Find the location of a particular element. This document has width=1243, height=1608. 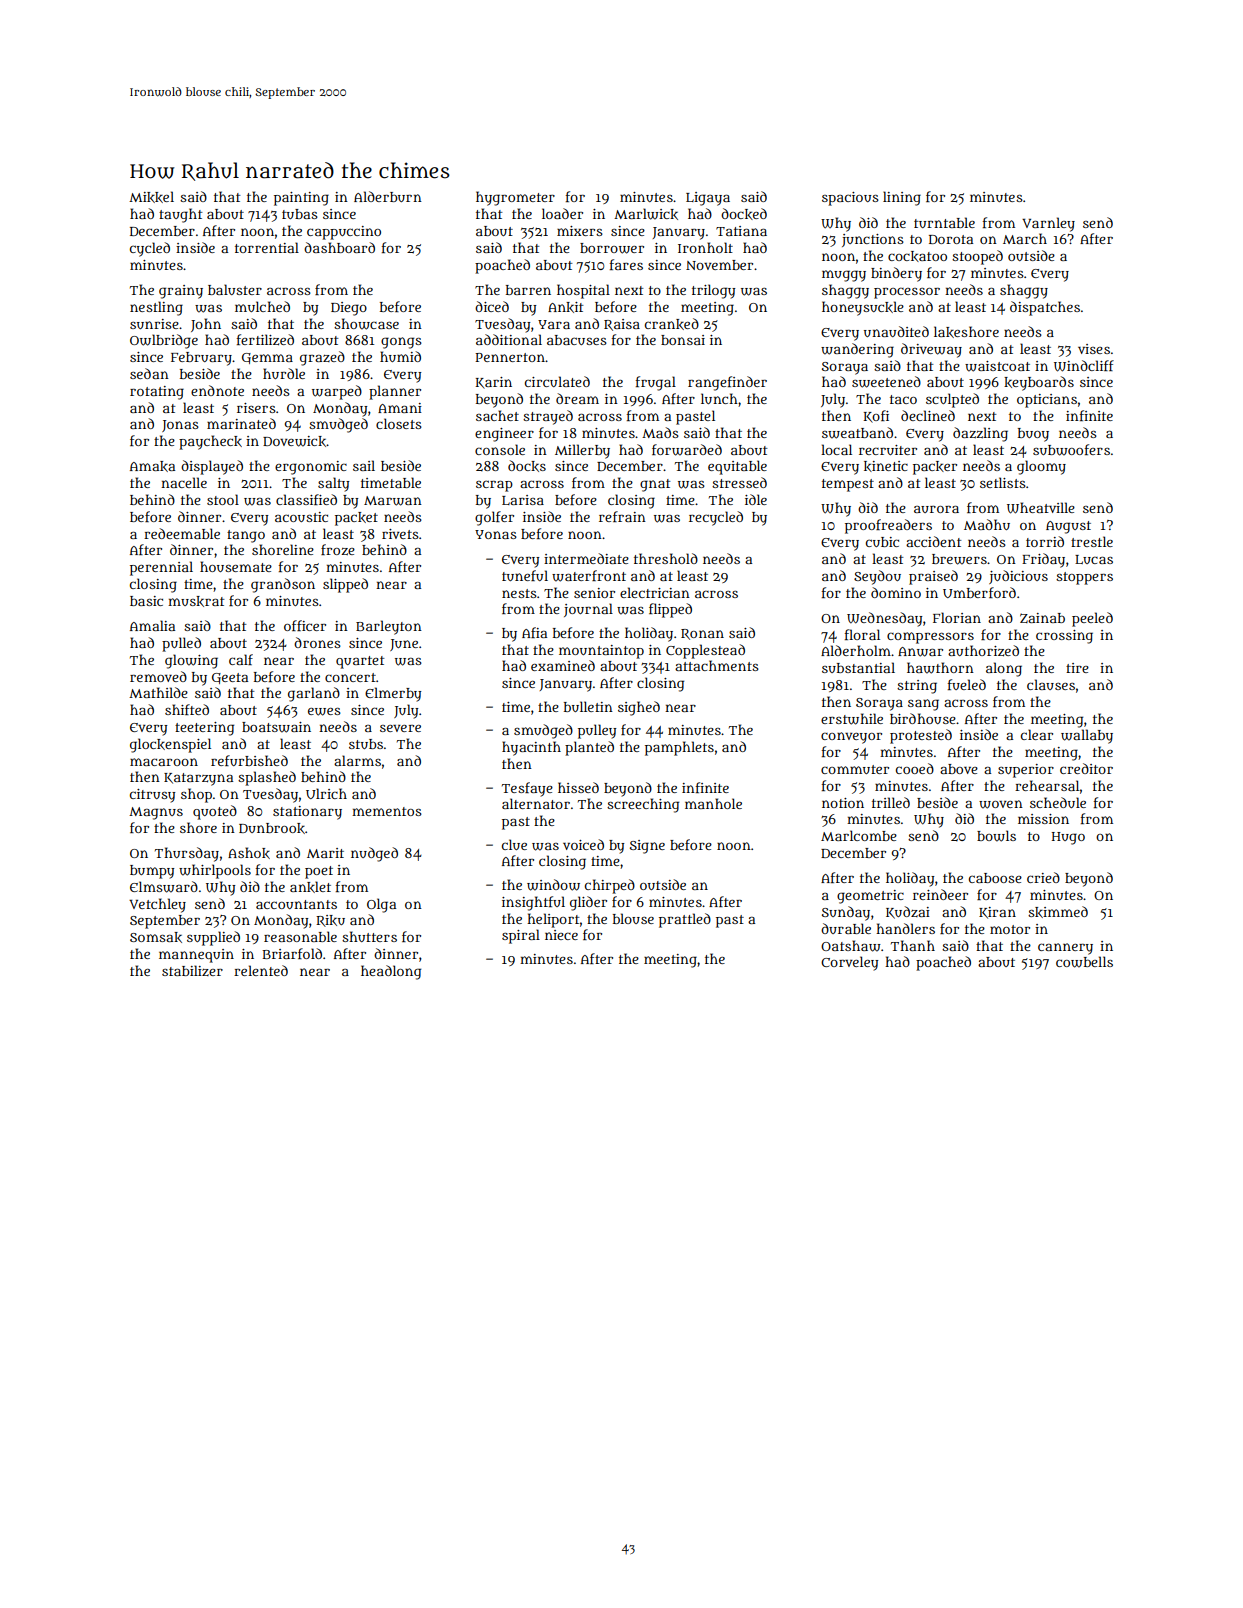

Amalia is located at coordinates (152, 625).
